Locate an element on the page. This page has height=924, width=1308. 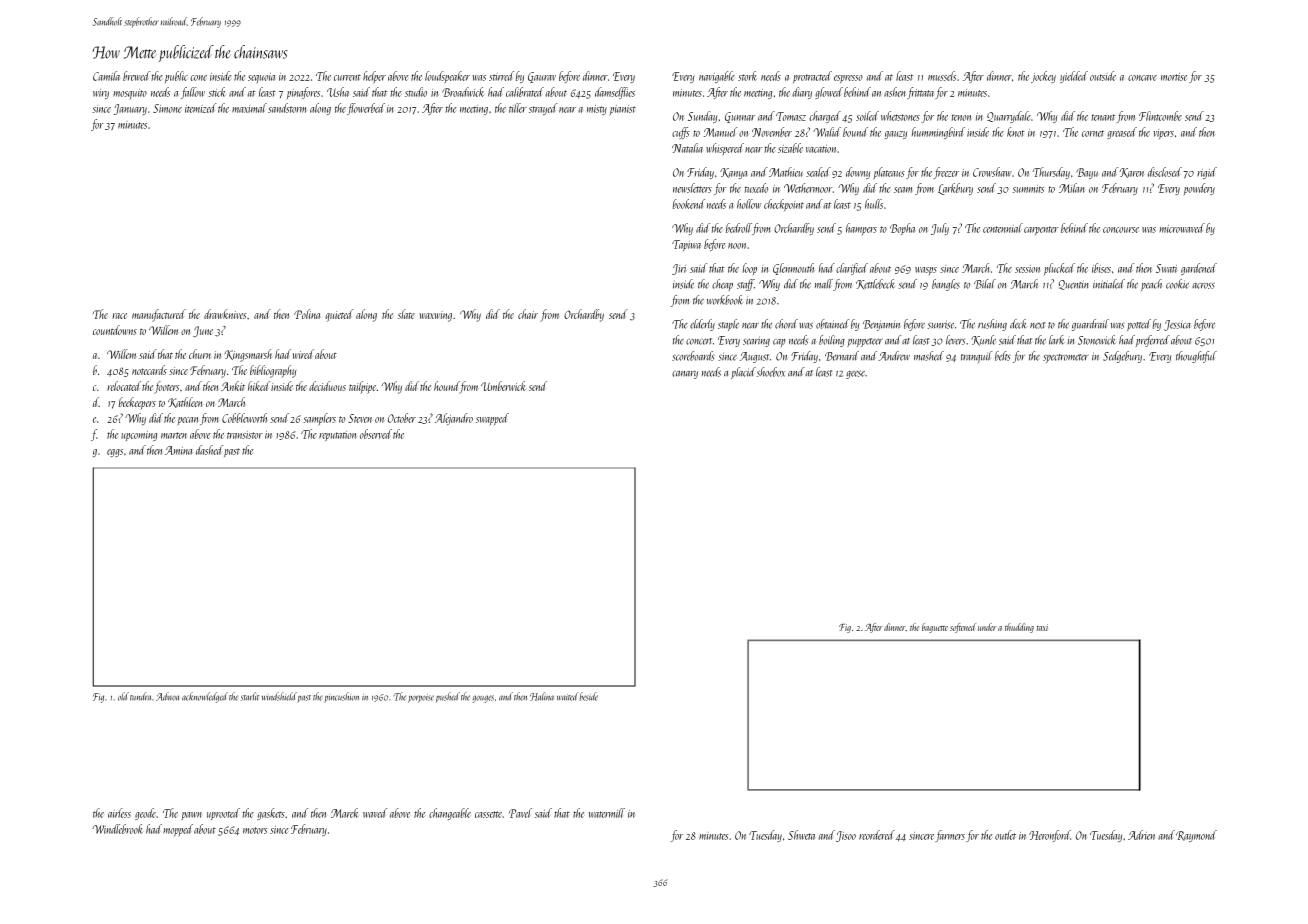
churn is located at coordinates (200, 354).
